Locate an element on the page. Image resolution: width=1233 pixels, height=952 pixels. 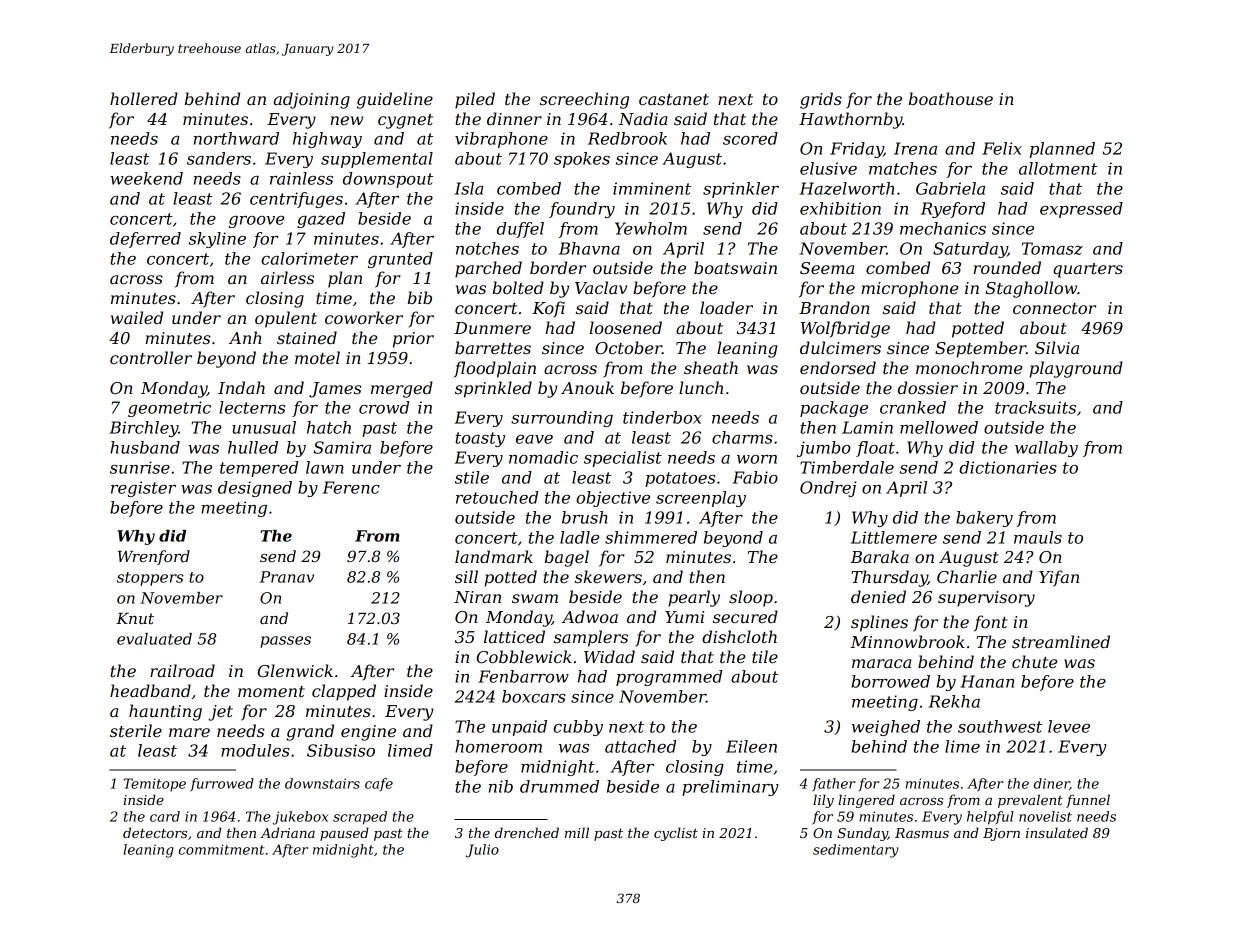
boathouse is located at coordinates (951, 98).
